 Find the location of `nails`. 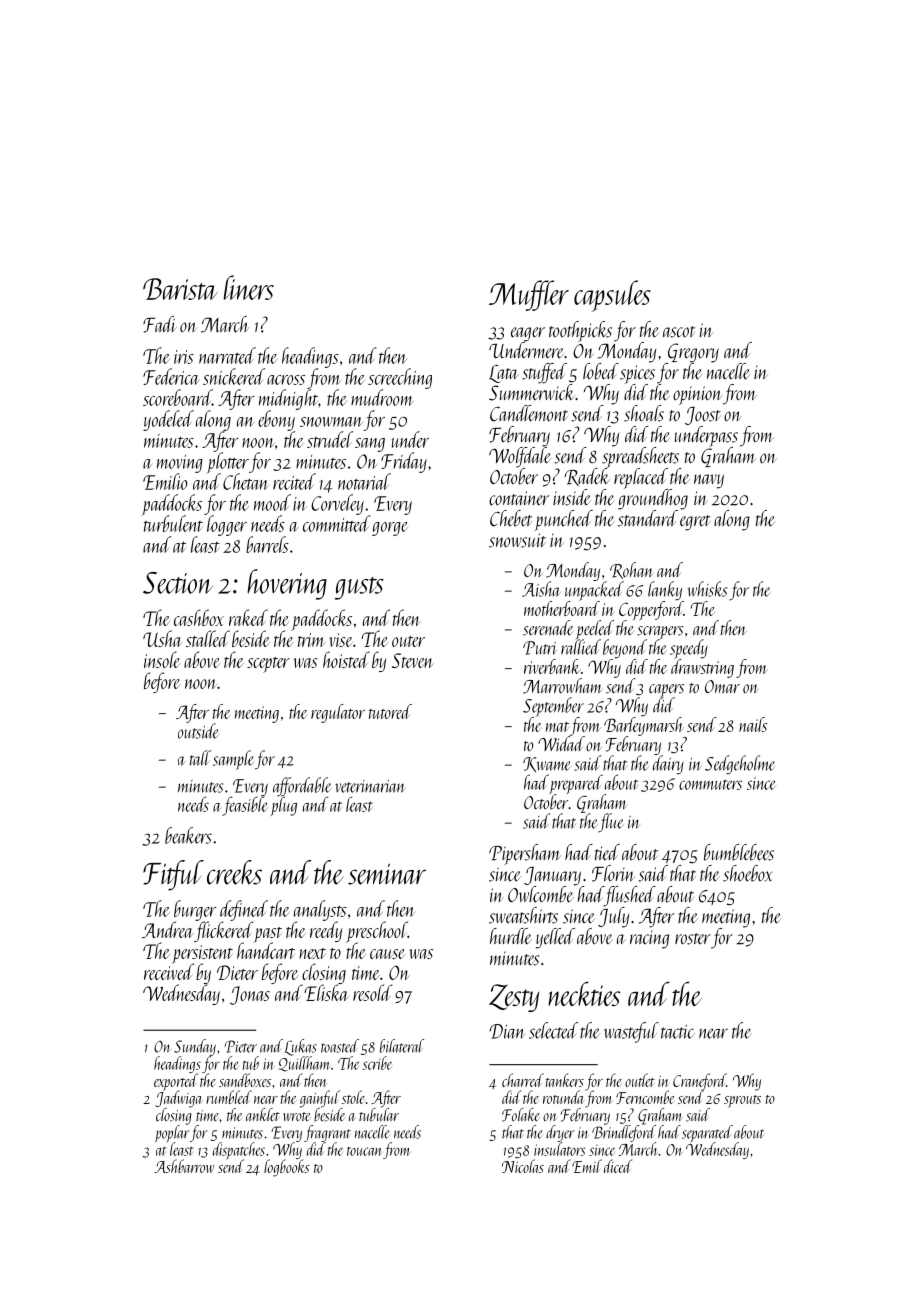

nails is located at coordinates (753, 724).
